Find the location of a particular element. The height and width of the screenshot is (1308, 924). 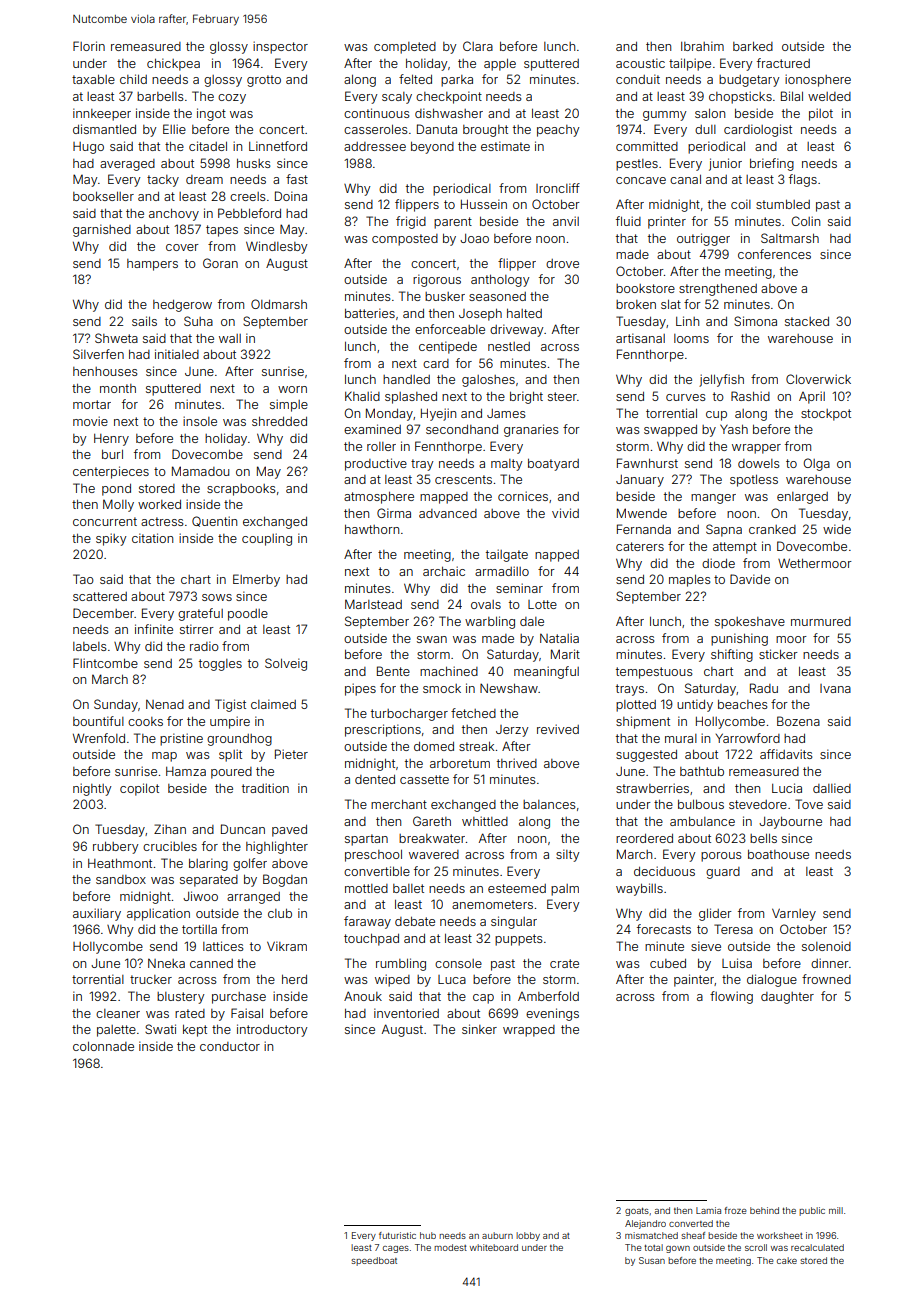

paved is located at coordinates (289, 831).
